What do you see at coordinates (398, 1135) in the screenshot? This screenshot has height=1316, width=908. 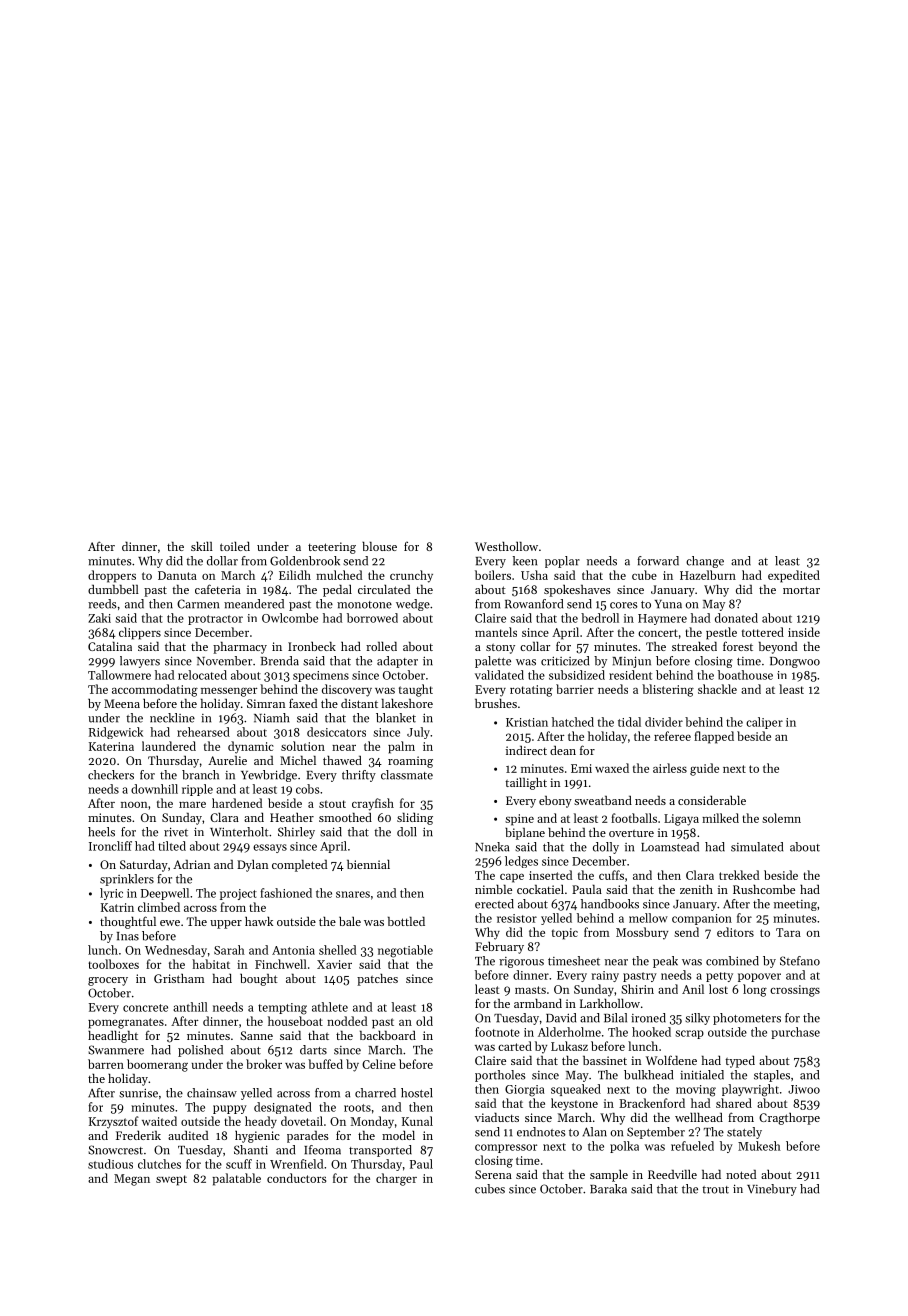 I see `model` at bounding box center [398, 1135].
